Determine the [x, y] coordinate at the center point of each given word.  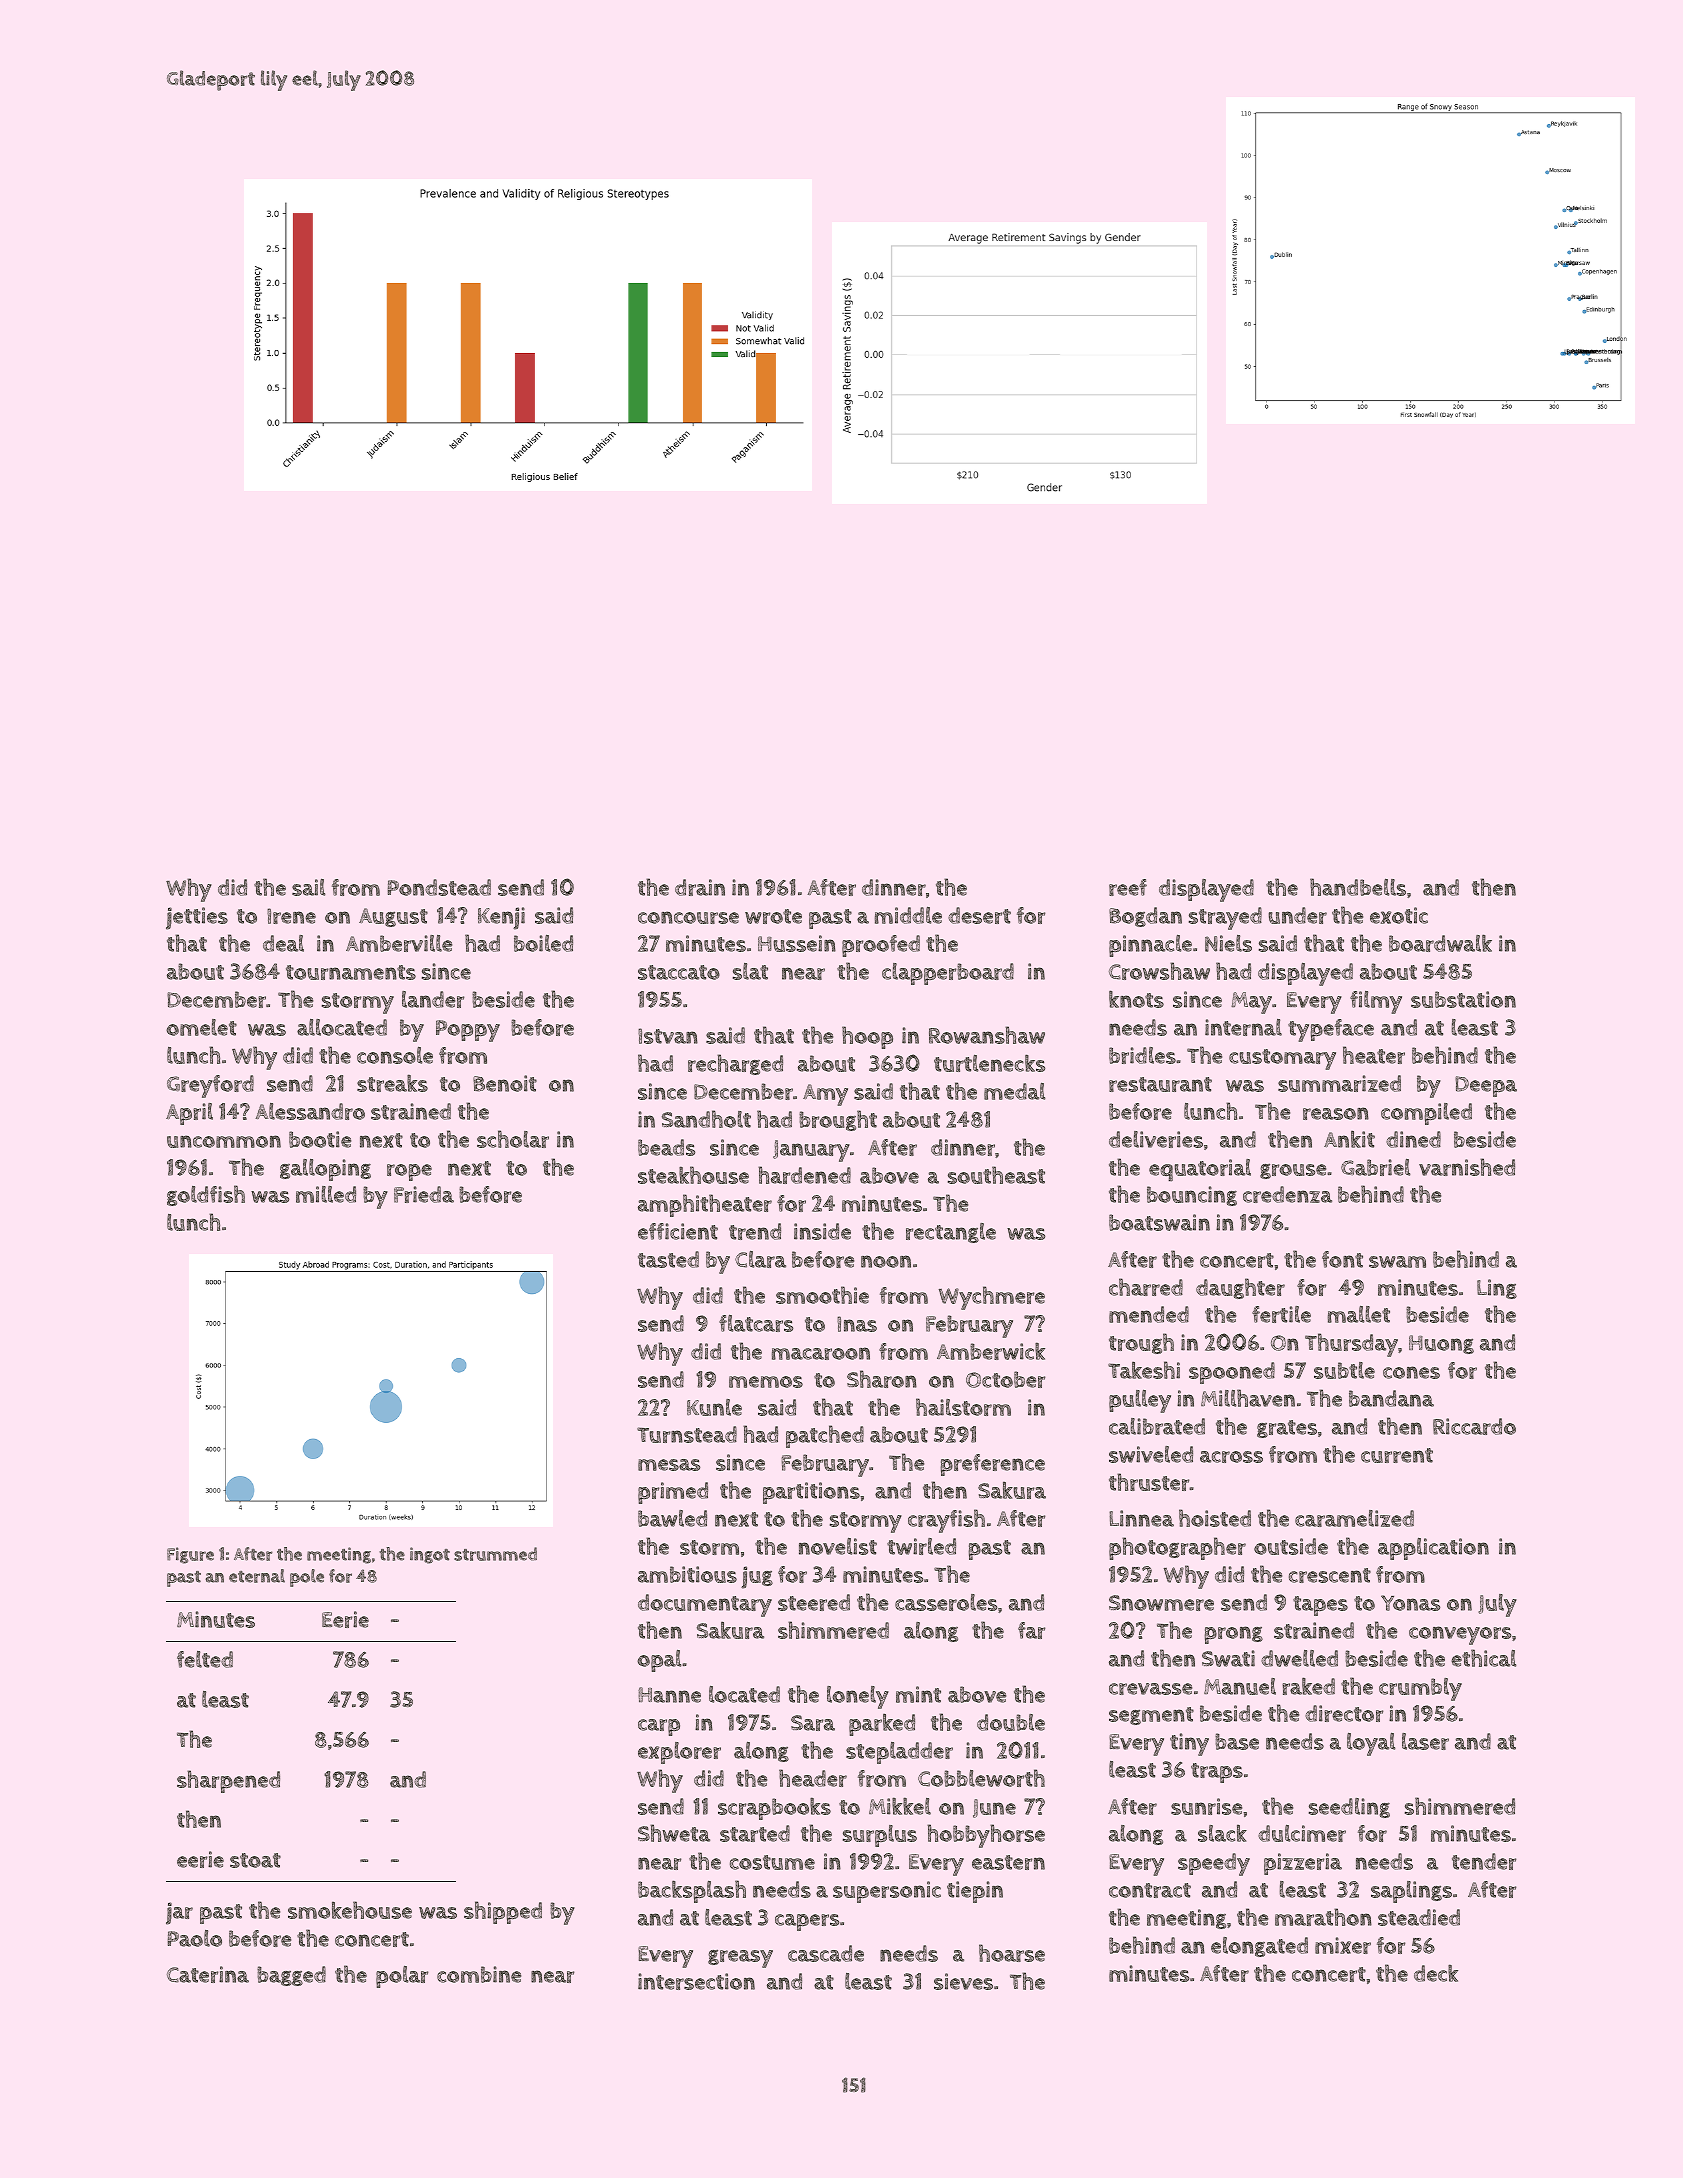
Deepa [1486, 1086]
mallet [1359, 1314]
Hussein [797, 943]
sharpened [228, 1781]
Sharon [882, 1379]
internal [1243, 1027]
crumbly [1420, 1689]
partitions [811, 1493]
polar [402, 1977]
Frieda [424, 1194]
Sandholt [706, 1119]
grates [1287, 1429]
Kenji [501, 918]
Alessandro [310, 1111]
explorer [679, 1753]
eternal [257, 1576]
